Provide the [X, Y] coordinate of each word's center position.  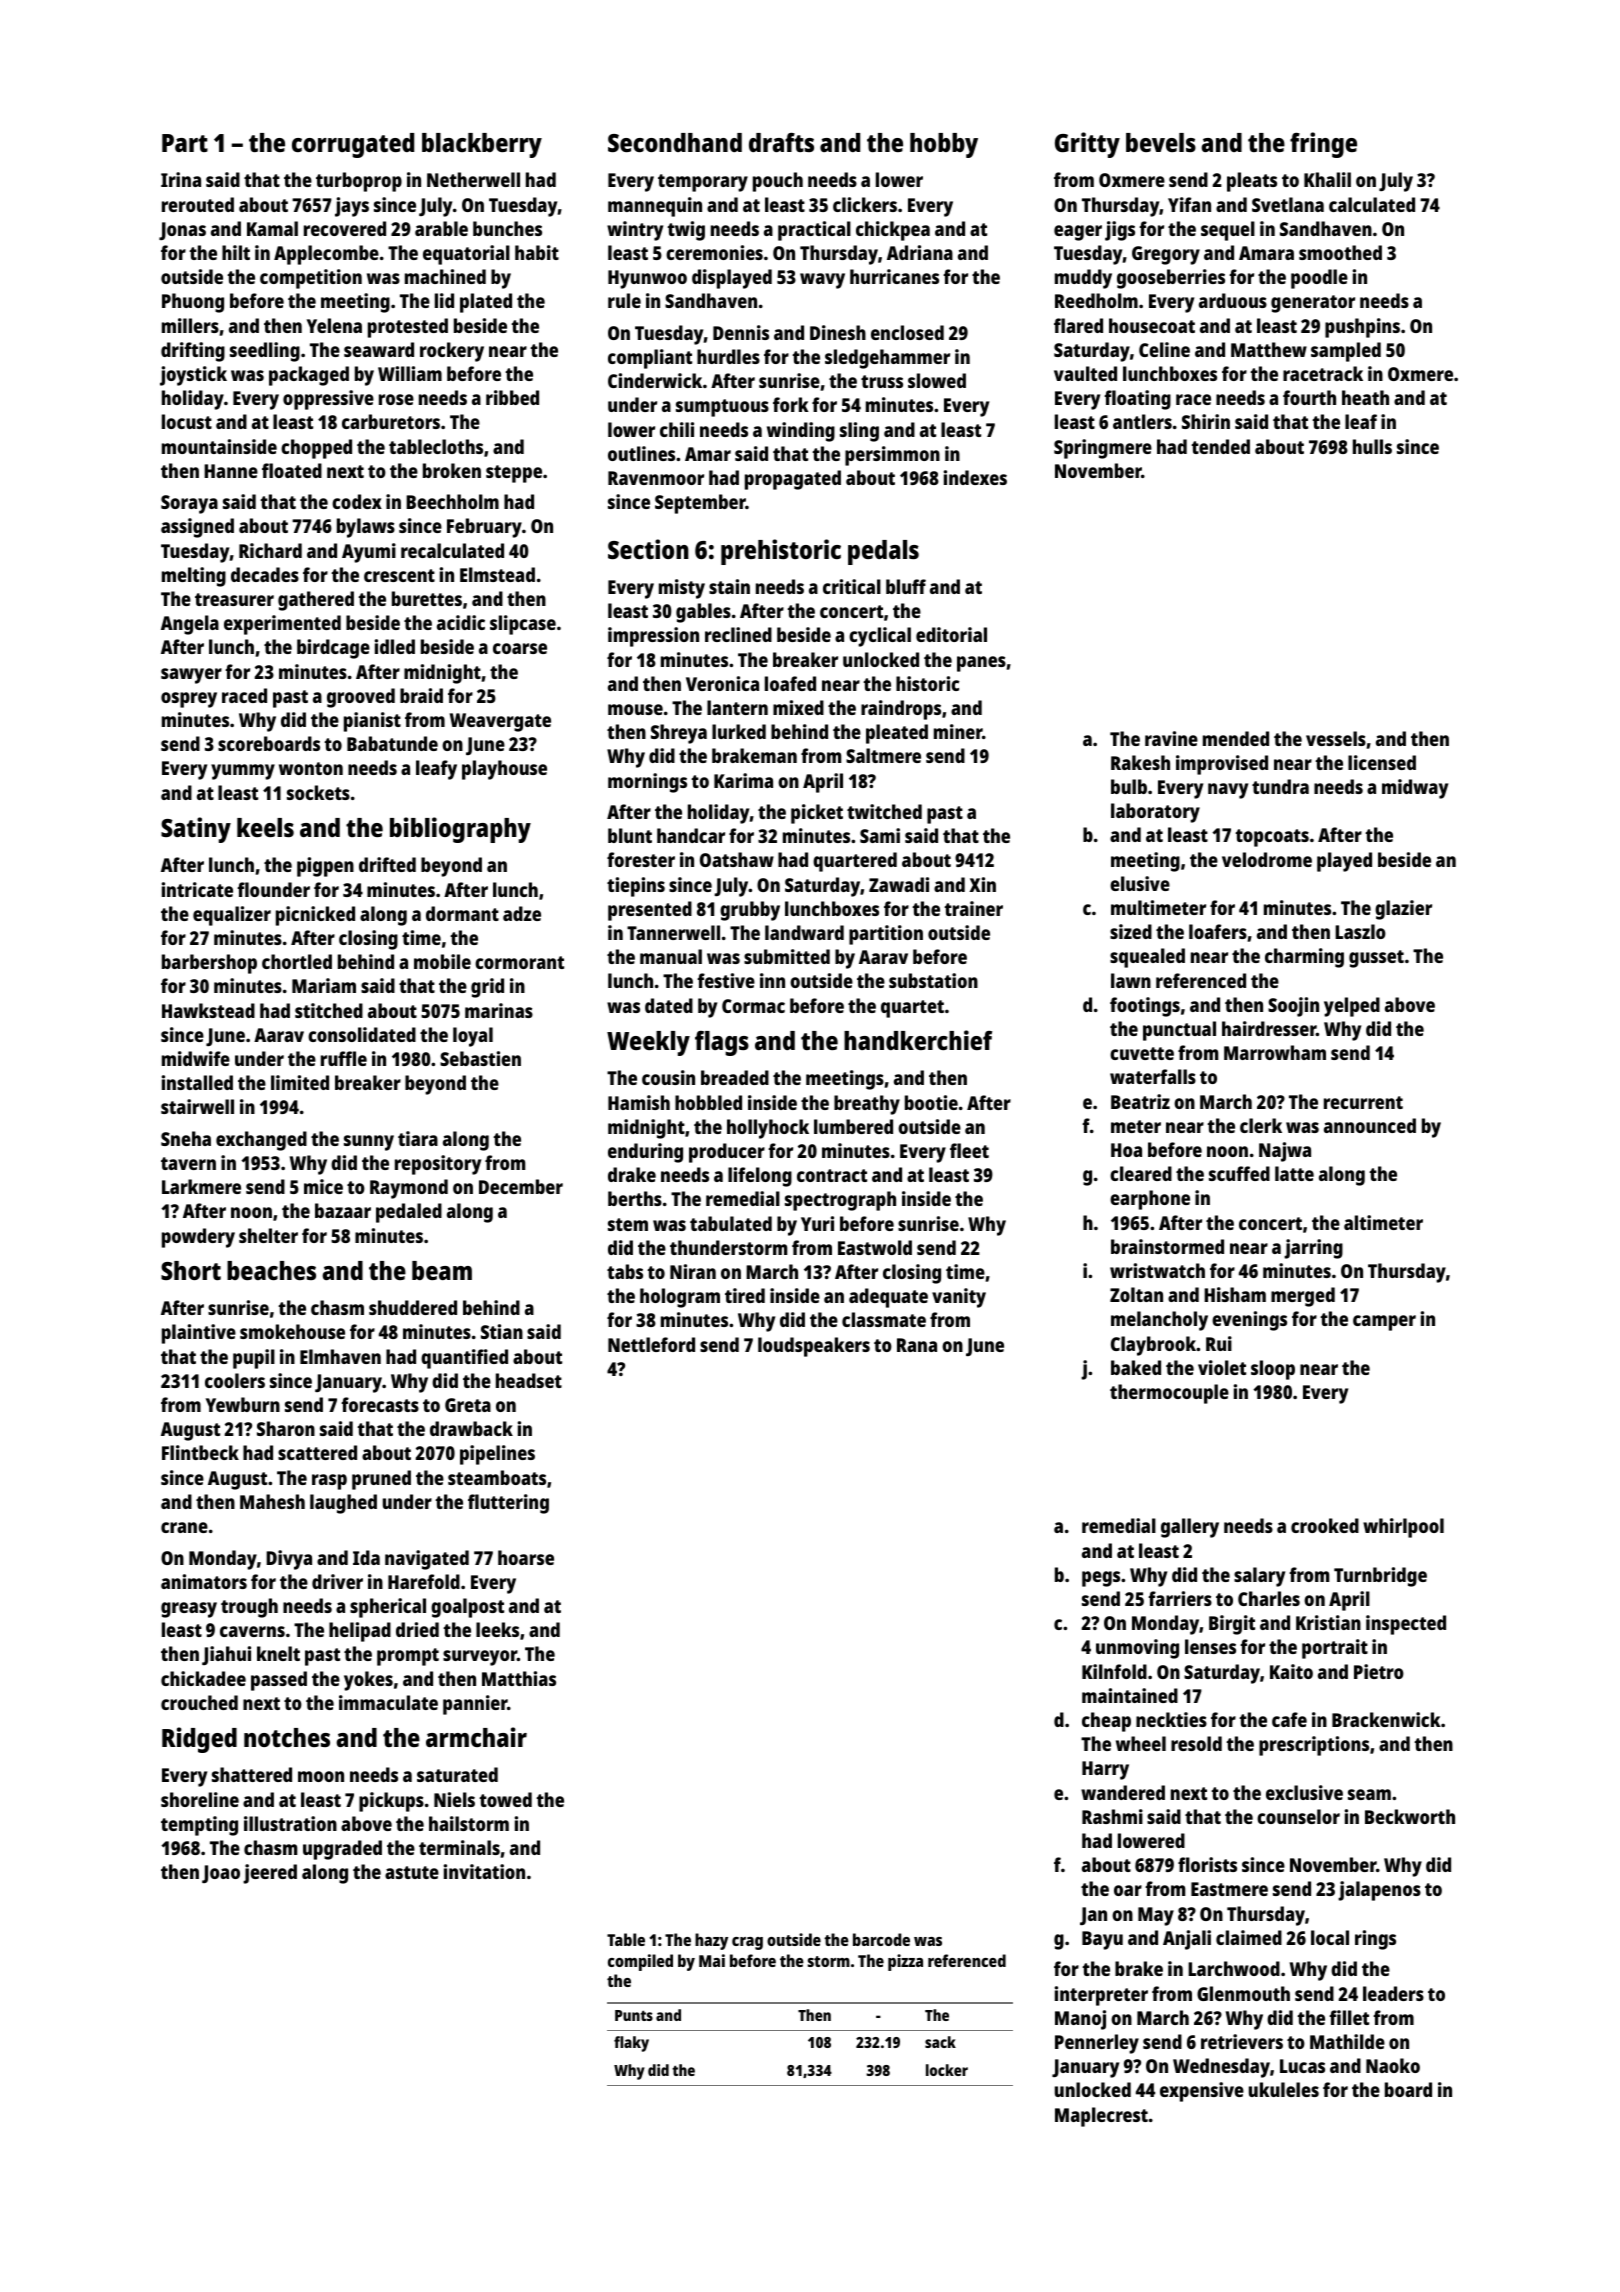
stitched [329, 1010]
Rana [917, 1345]
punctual [1179, 1031]
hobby [944, 145]
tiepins [636, 887]
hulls [1372, 446]
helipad [360, 1632]
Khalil [1327, 179]
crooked [1325, 1525]
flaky [631, 2044]
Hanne [231, 471]
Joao [221, 1874]
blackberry [482, 145]
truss [882, 381]
